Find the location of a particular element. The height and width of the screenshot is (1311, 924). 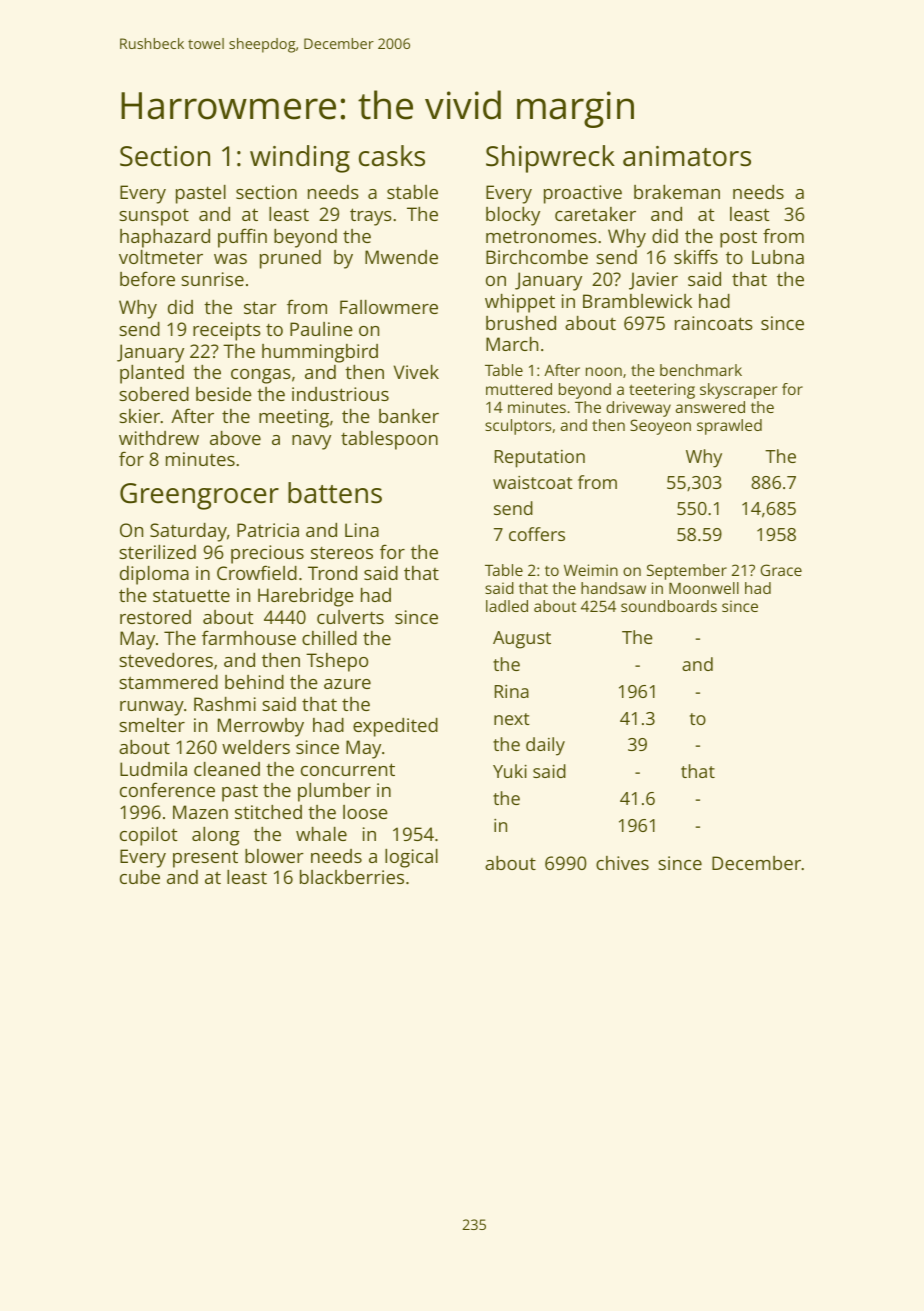

Moonwell is located at coordinates (704, 588).
